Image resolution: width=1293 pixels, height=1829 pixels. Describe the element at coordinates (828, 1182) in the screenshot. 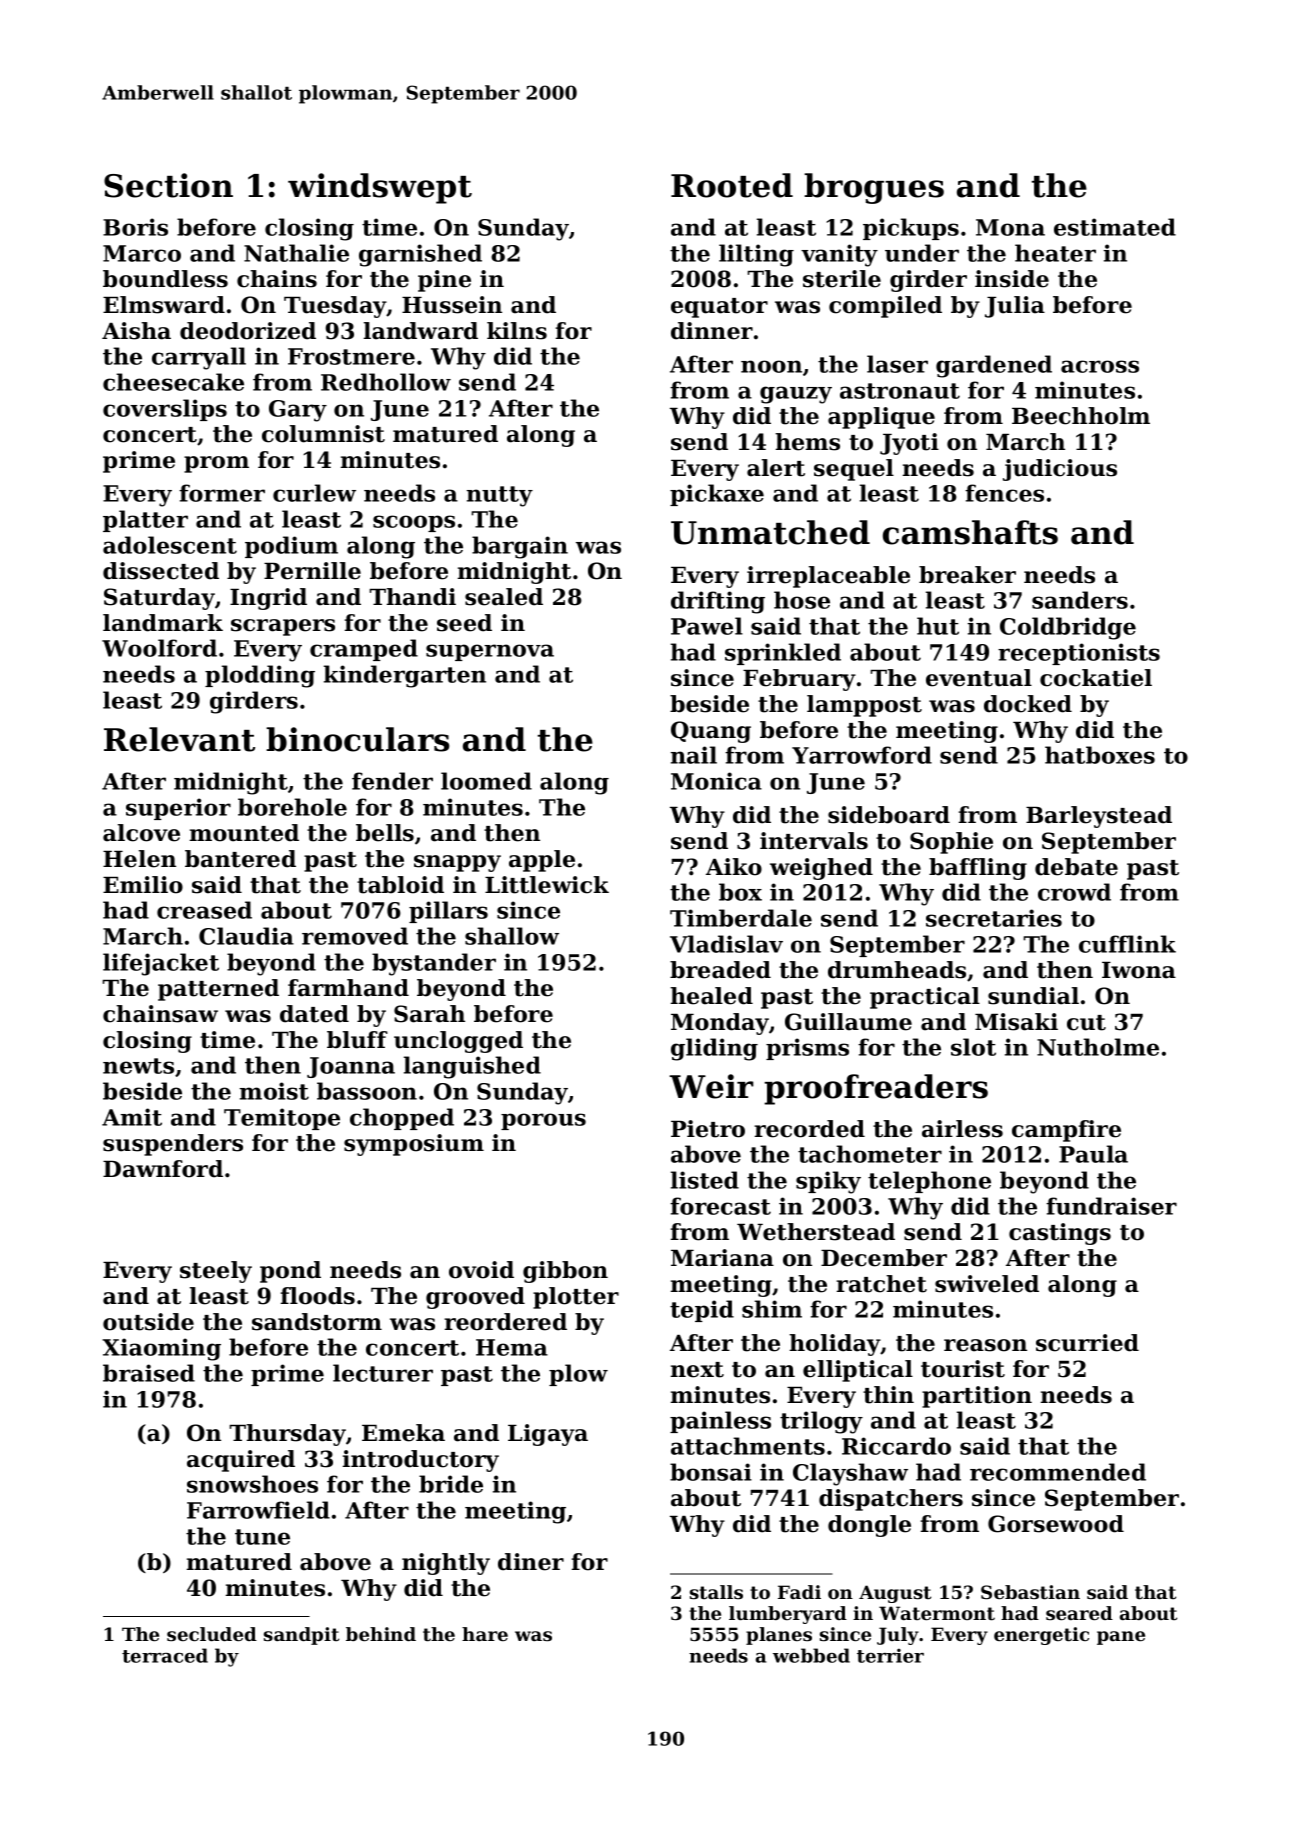

I see `spiky` at that location.
